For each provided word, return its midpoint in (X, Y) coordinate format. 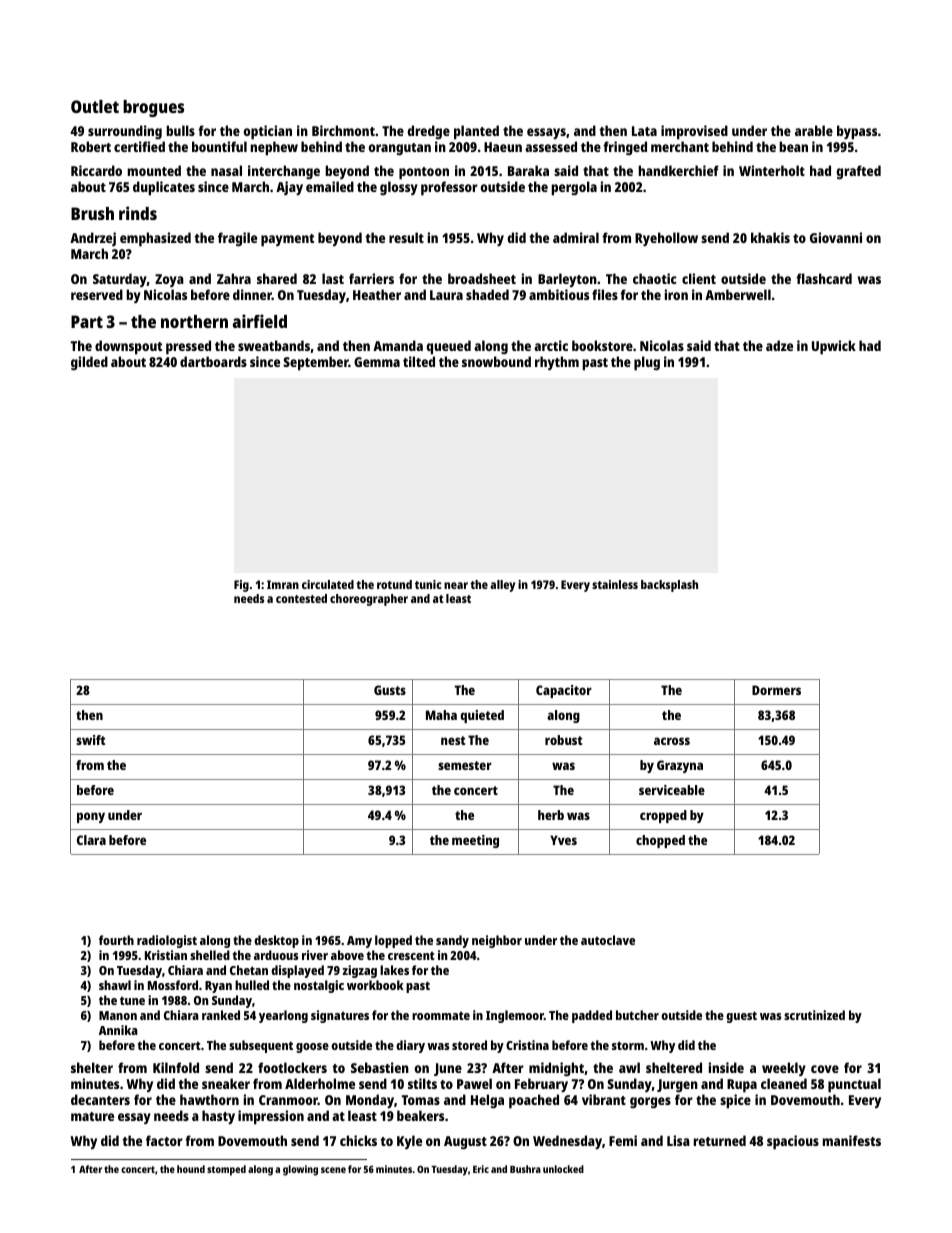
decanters (100, 1099)
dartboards (213, 361)
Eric (481, 1169)
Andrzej (93, 239)
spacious (793, 1142)
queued (448, 347)
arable (814, 130)
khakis (770, 237)
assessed (551, 146)
